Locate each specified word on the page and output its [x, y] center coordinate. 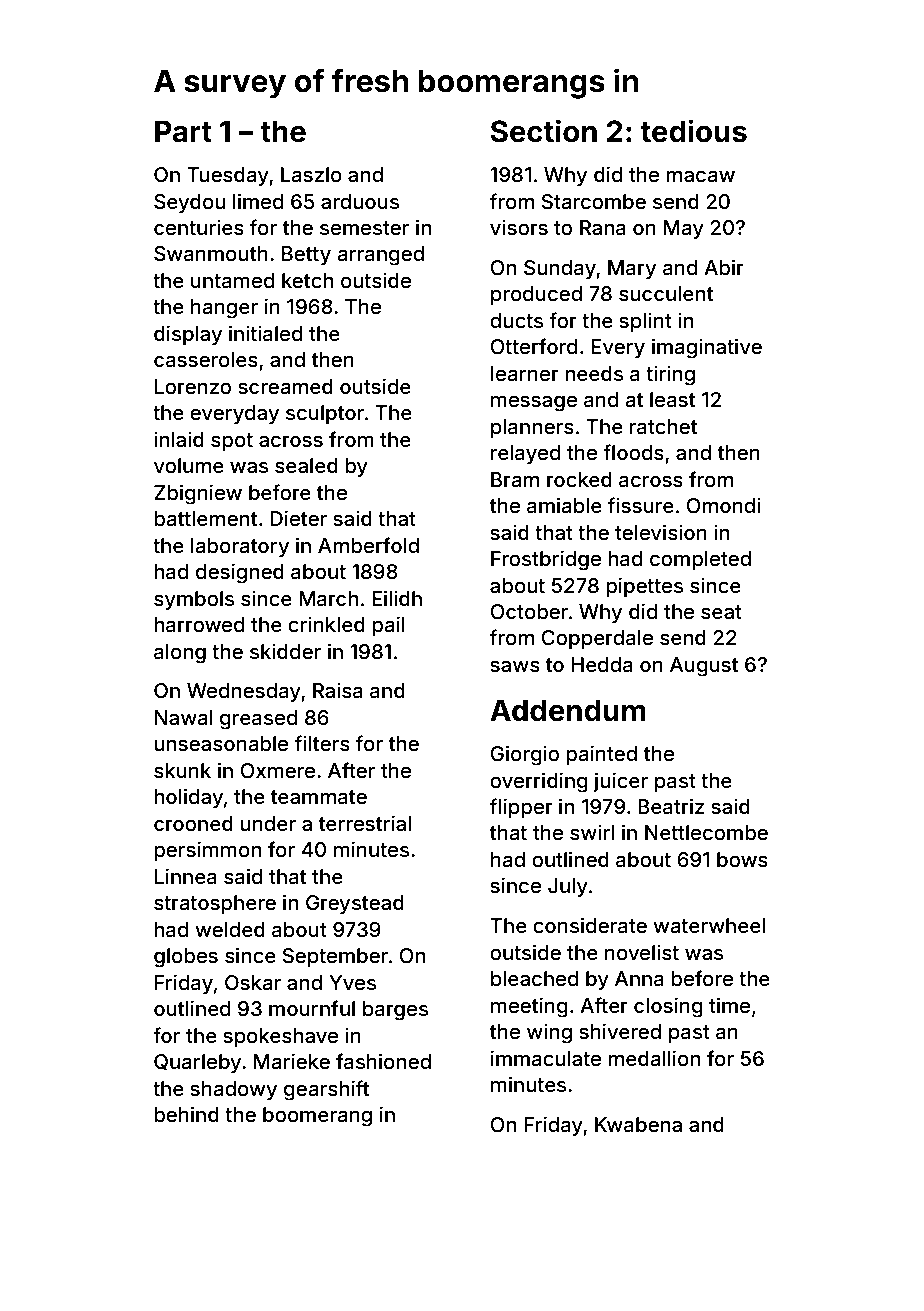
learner [525, 373]
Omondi [723, 505]
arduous [360, 201]
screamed [285, 386]
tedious [694, 131]
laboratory [240, 547]
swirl [592, 832]
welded [230, 929]
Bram [515, 479]
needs [594, 373]
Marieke [292, 1061]
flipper [521, 808]
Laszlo [311, 174]
